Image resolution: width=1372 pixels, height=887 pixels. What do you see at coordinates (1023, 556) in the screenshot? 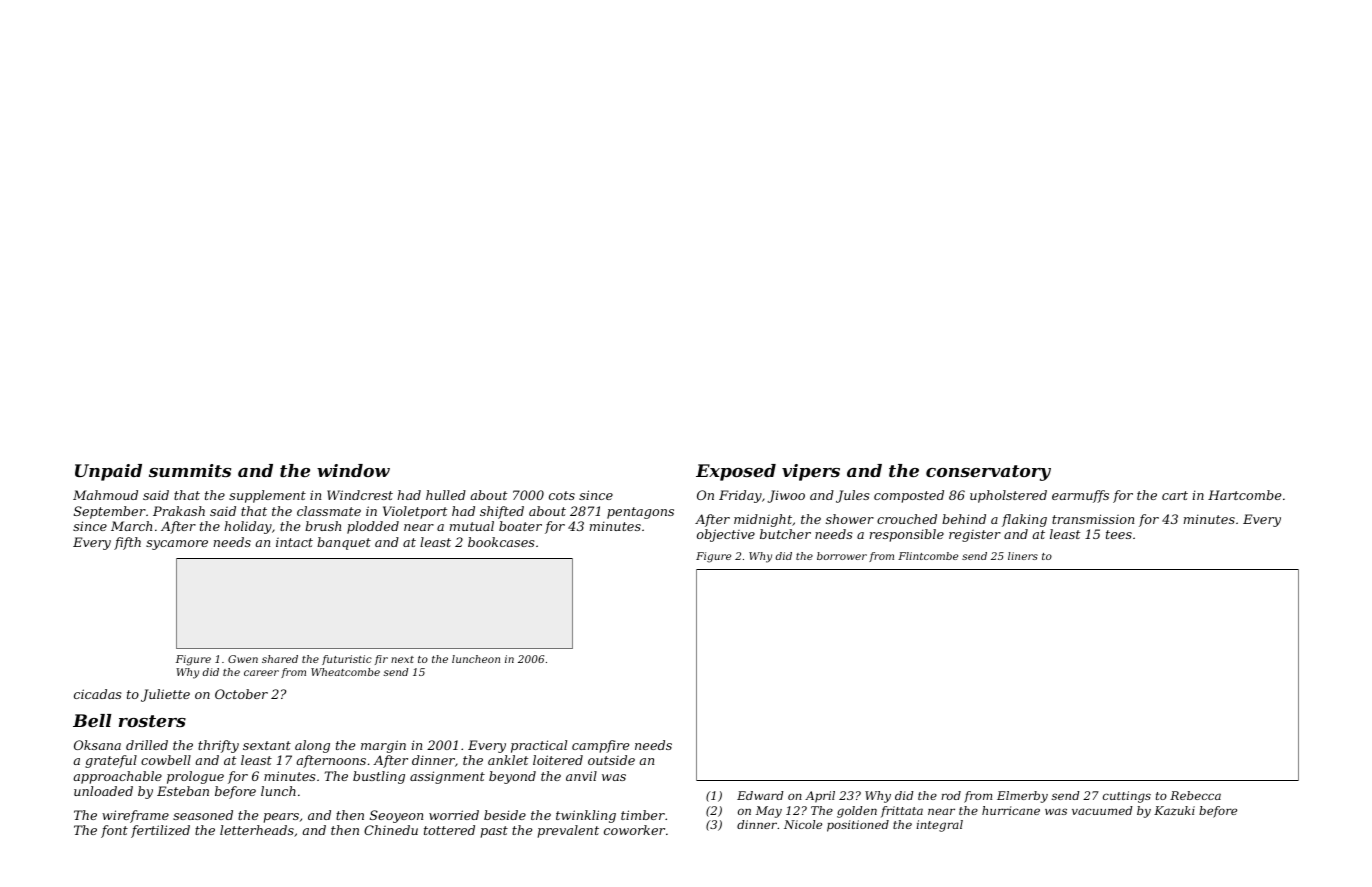
I see `liners` at bounding box center [1023, 556].
